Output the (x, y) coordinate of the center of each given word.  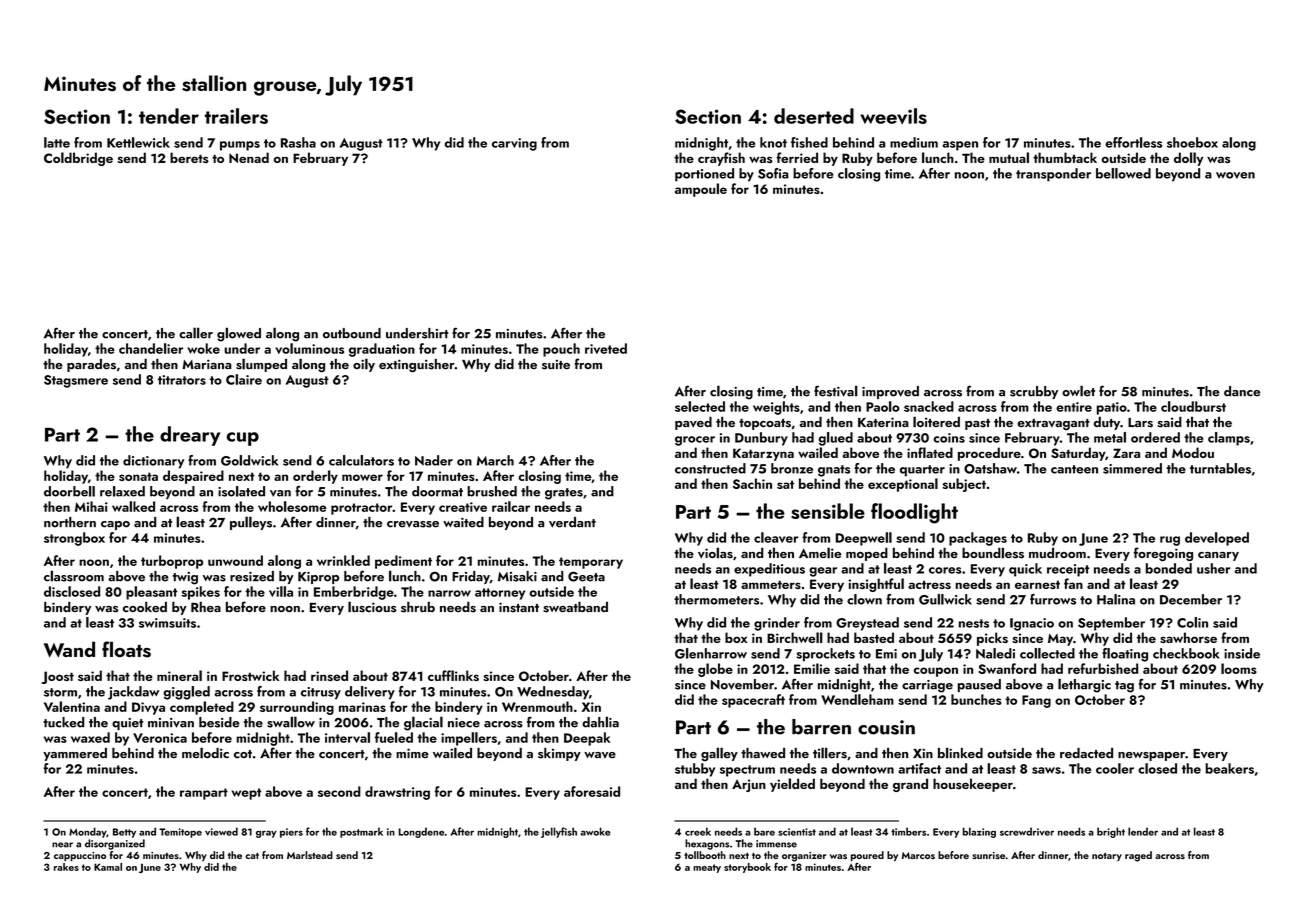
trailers (236, 116)
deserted (814, 116)
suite (556, 364)
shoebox (1192, 142)
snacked (929, 406)
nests (974, 623)
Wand (69, 649)
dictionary (153, 462)
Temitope (180, 833)
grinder (777, 624)
